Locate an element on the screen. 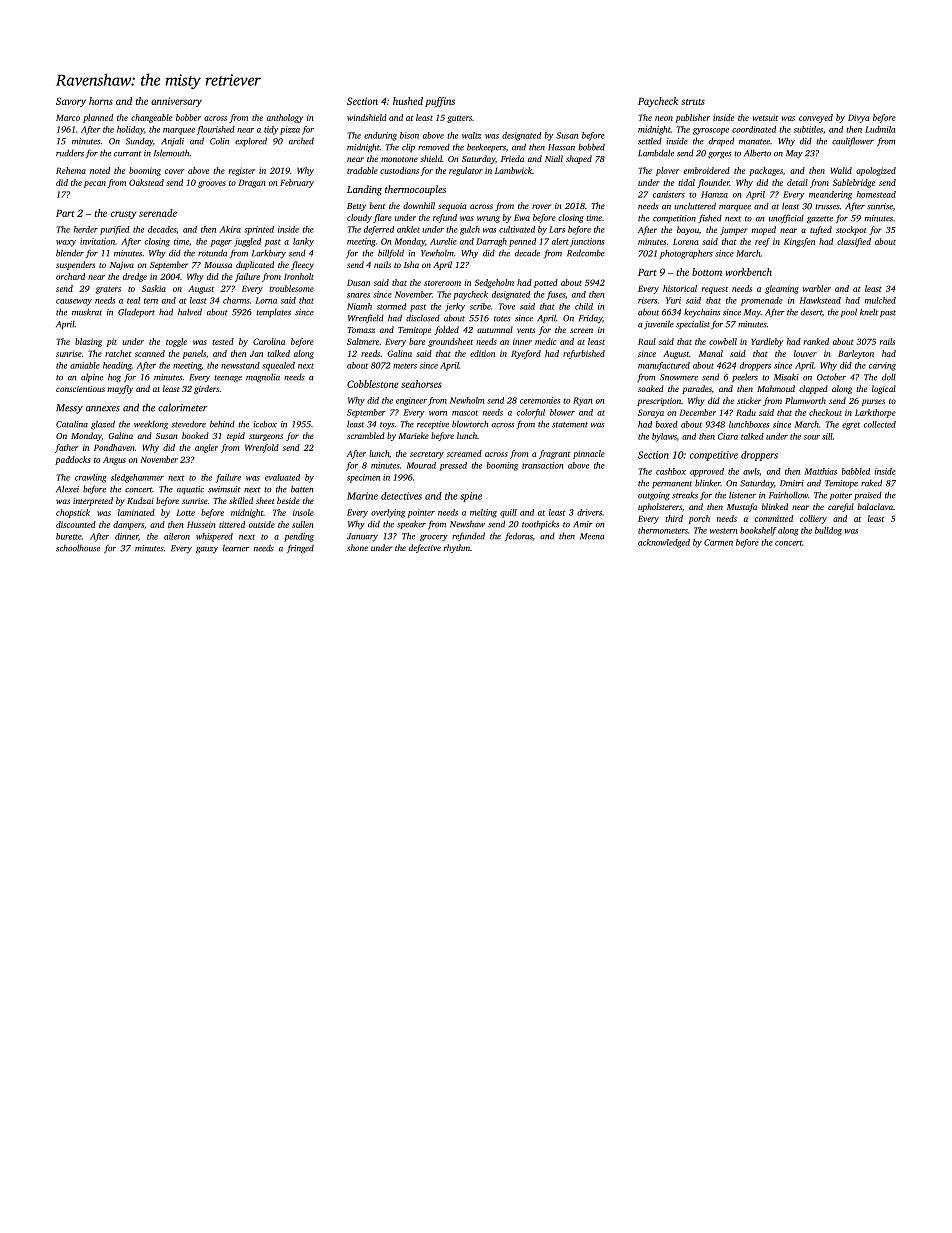 The width and height of the screenshot is (952, 1233). Divya is located at coordinates (858, 118).
